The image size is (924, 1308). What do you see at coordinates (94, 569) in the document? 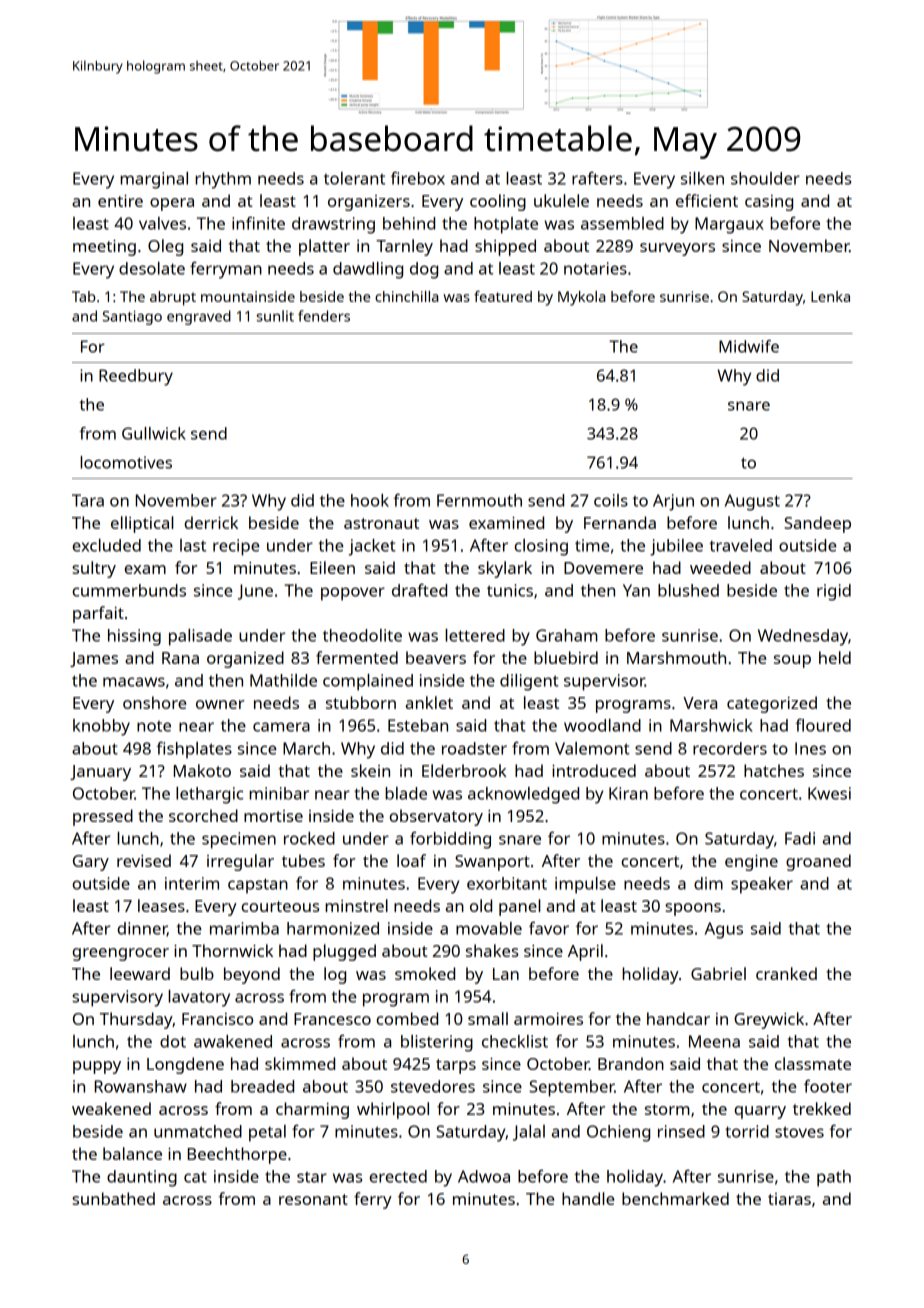
I see `sultry` at bounding box center [94, 569].
